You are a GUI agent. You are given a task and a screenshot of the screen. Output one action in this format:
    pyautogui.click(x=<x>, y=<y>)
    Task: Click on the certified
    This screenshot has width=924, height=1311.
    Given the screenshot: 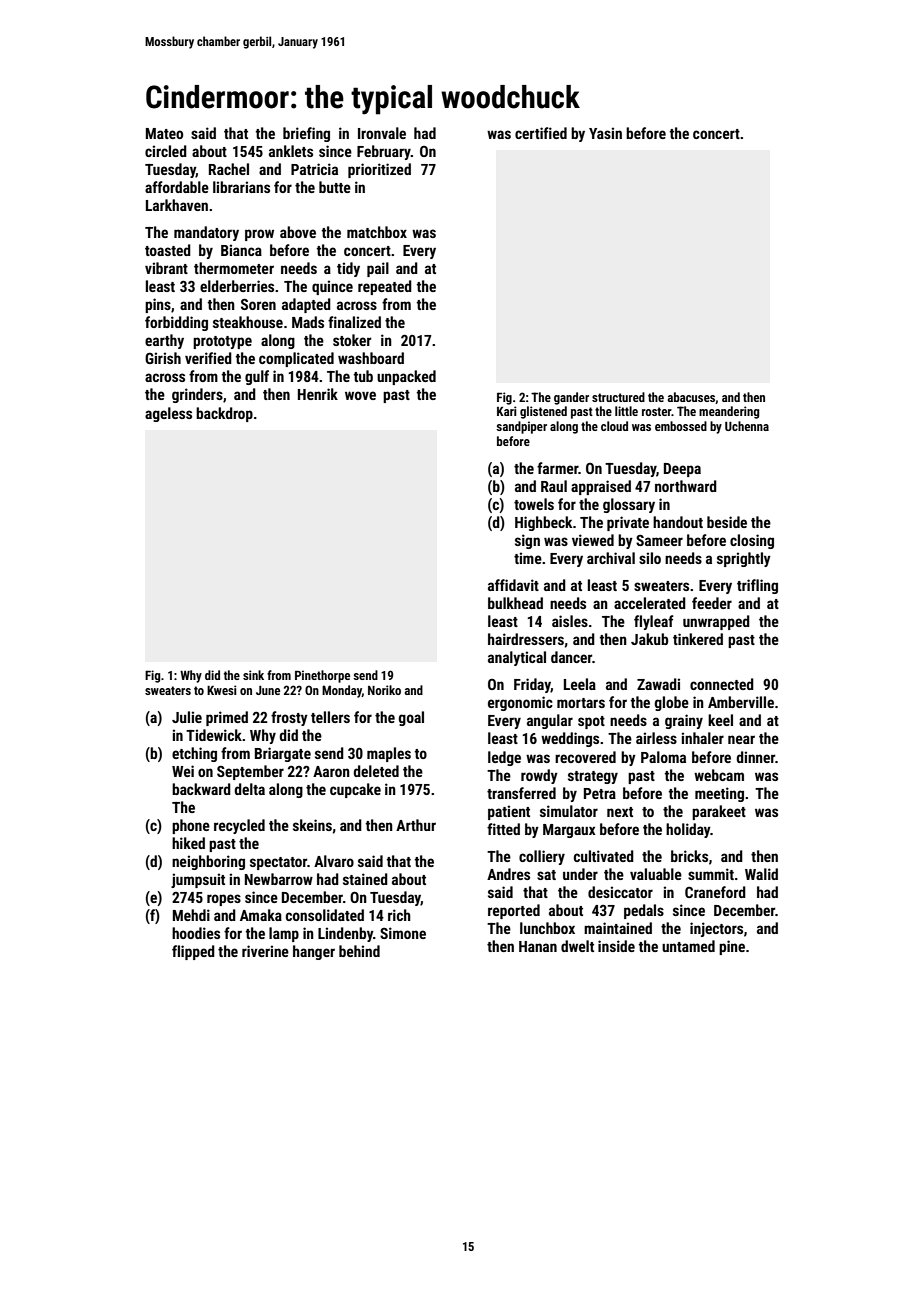 What is the action you would take?
    pyautogui.click(x=541, y=133)
